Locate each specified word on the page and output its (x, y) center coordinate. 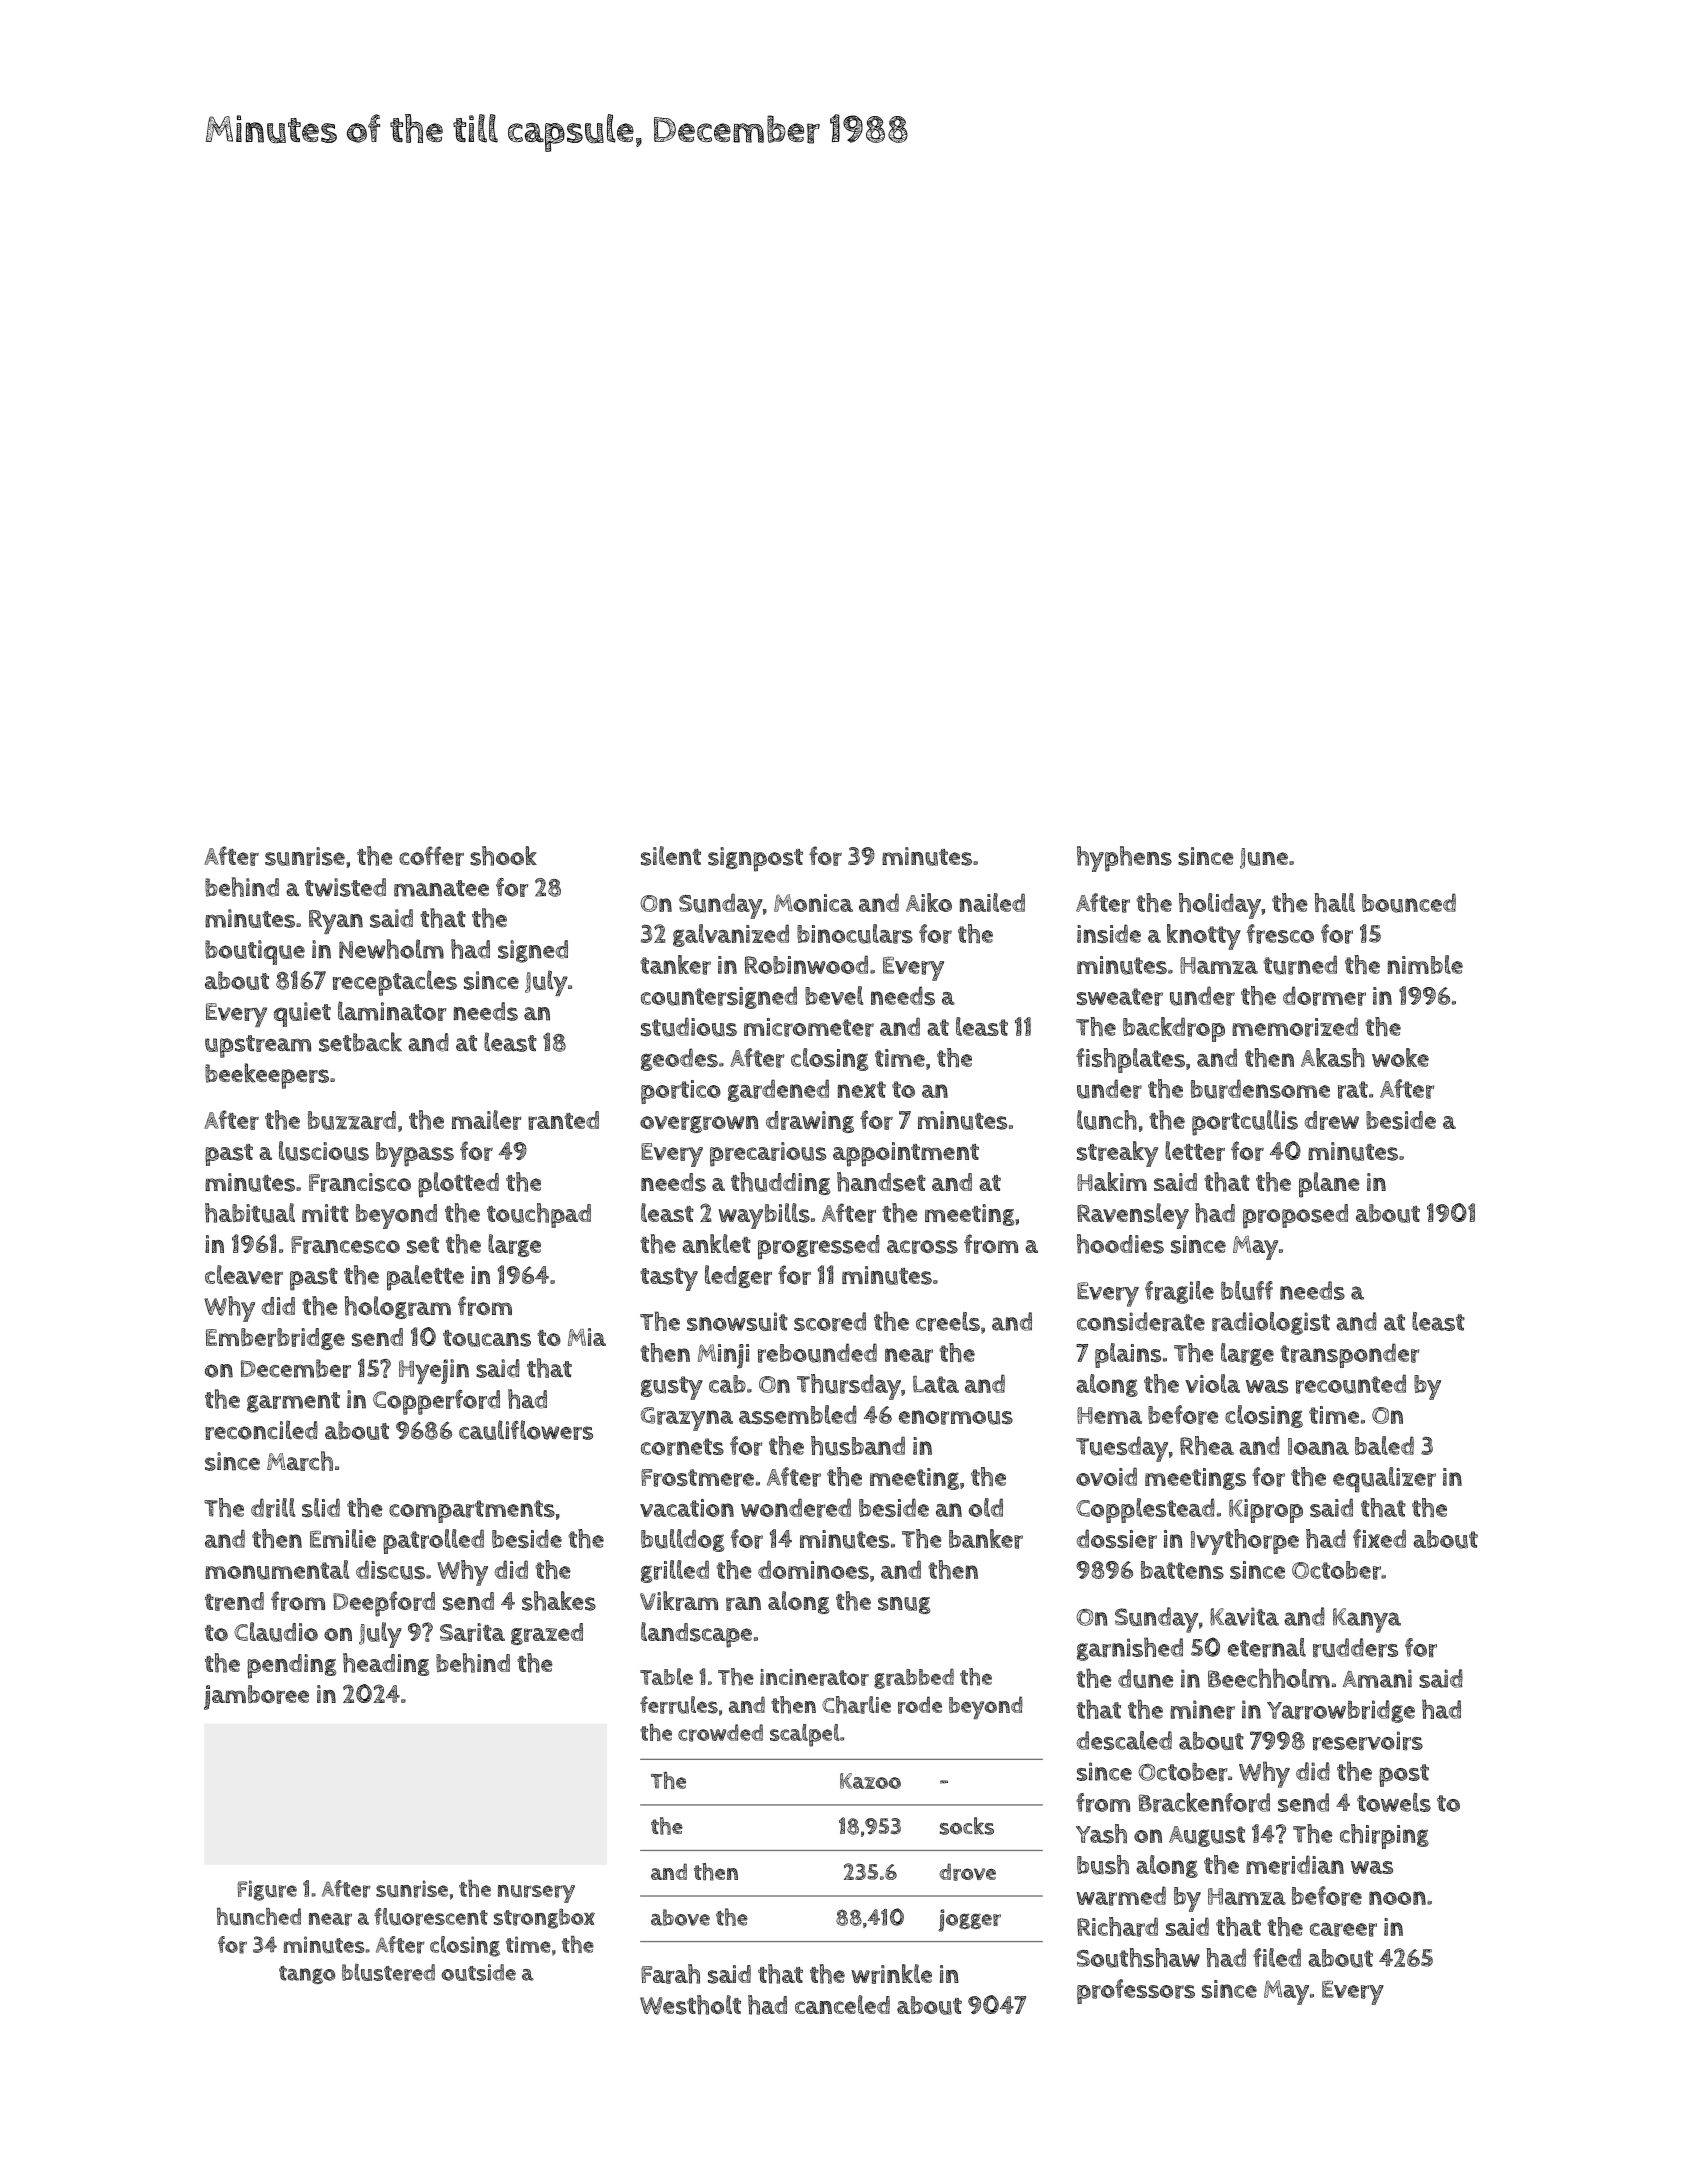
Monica (813, 903)
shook (503, 856)
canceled (842, 2004)
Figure (267, 1890)
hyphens (1124, 859)
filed (1277, 1957)
